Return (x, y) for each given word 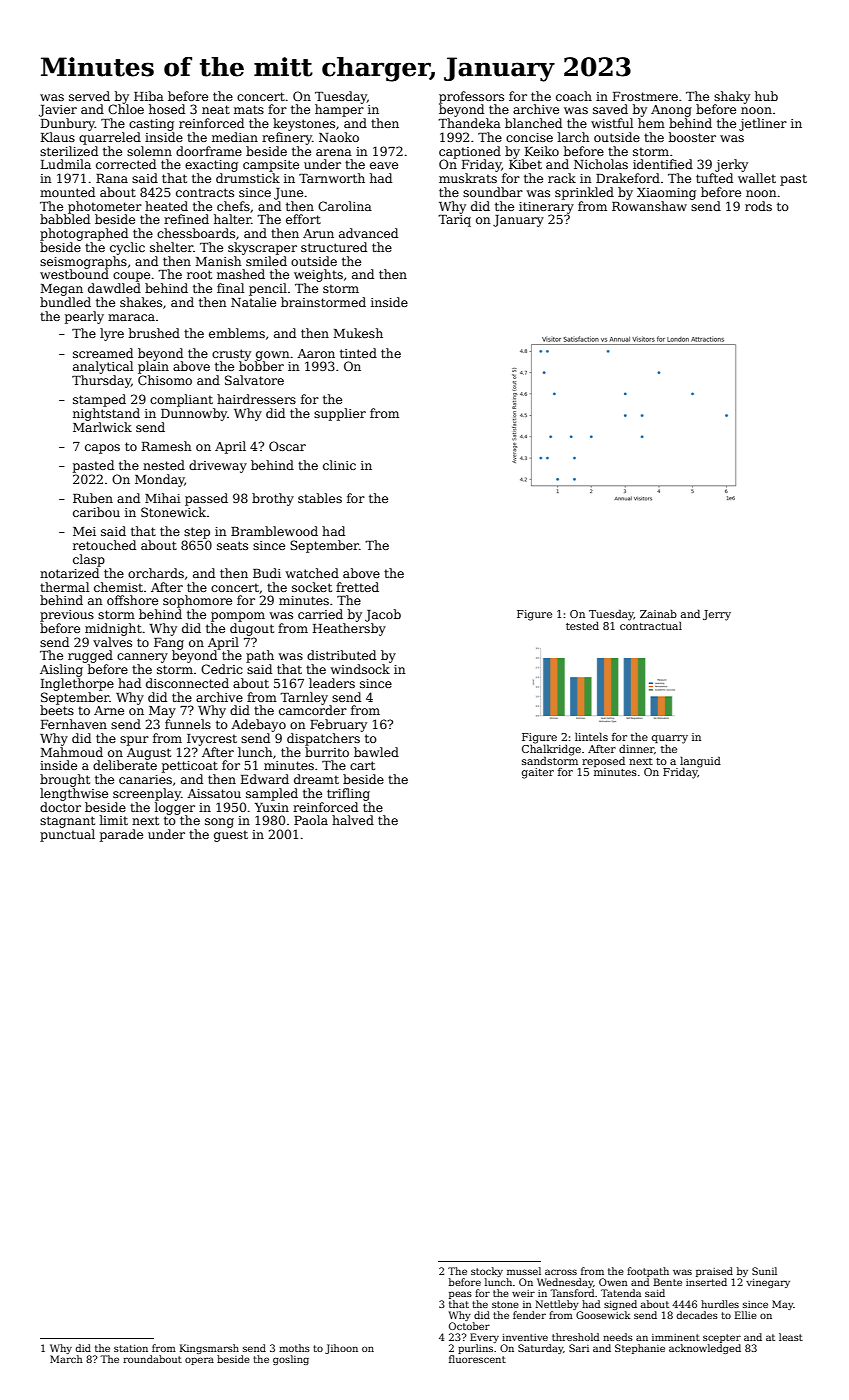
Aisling (61, 670)
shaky (732, 97)
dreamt (316, 779)
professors (471, 97)
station (131, 1348)
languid (700, 762)
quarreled (110, 138)
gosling (291, 1360)
